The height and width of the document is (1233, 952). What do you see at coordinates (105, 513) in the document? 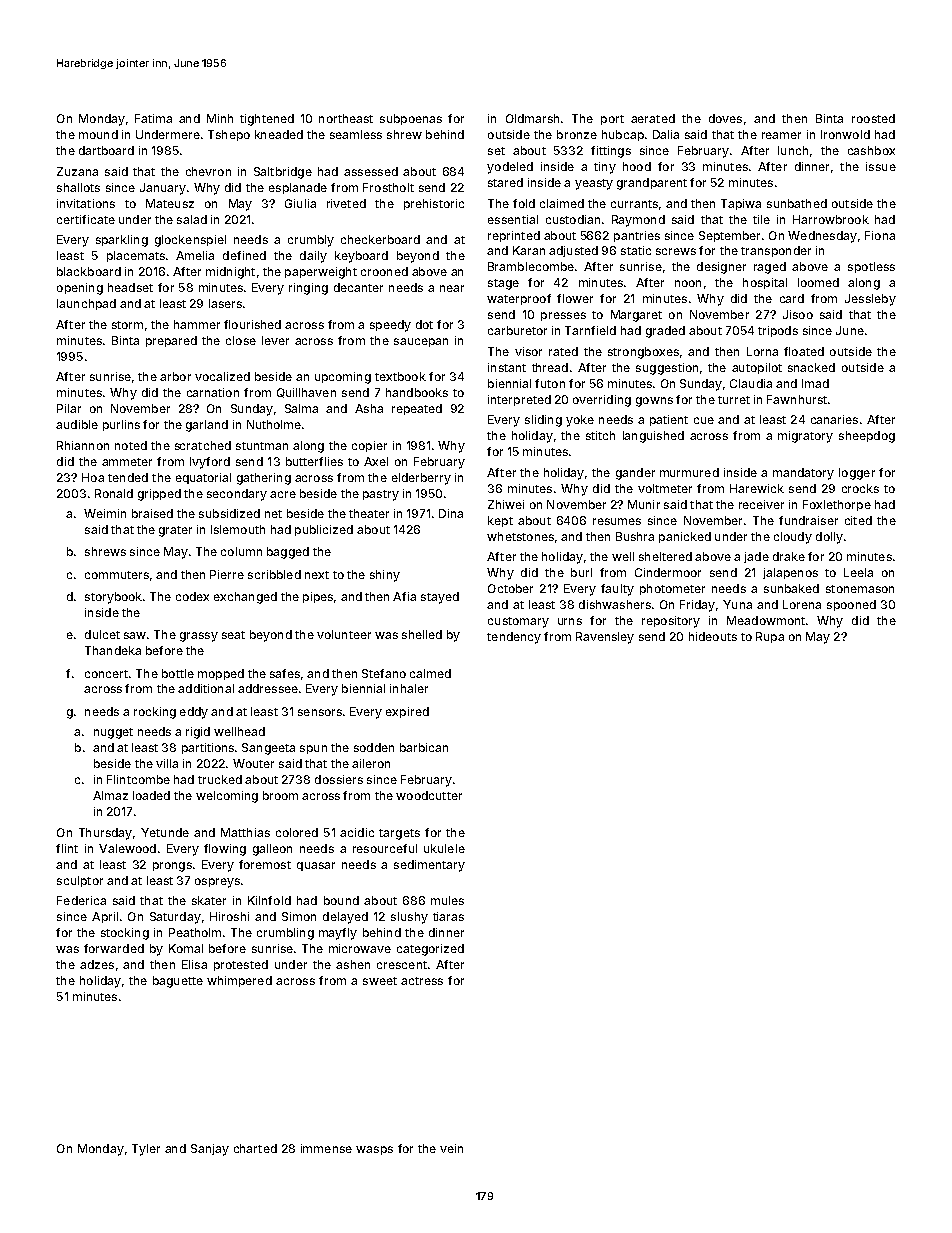
I see `Weimin` at bounding box center [105, 513].
